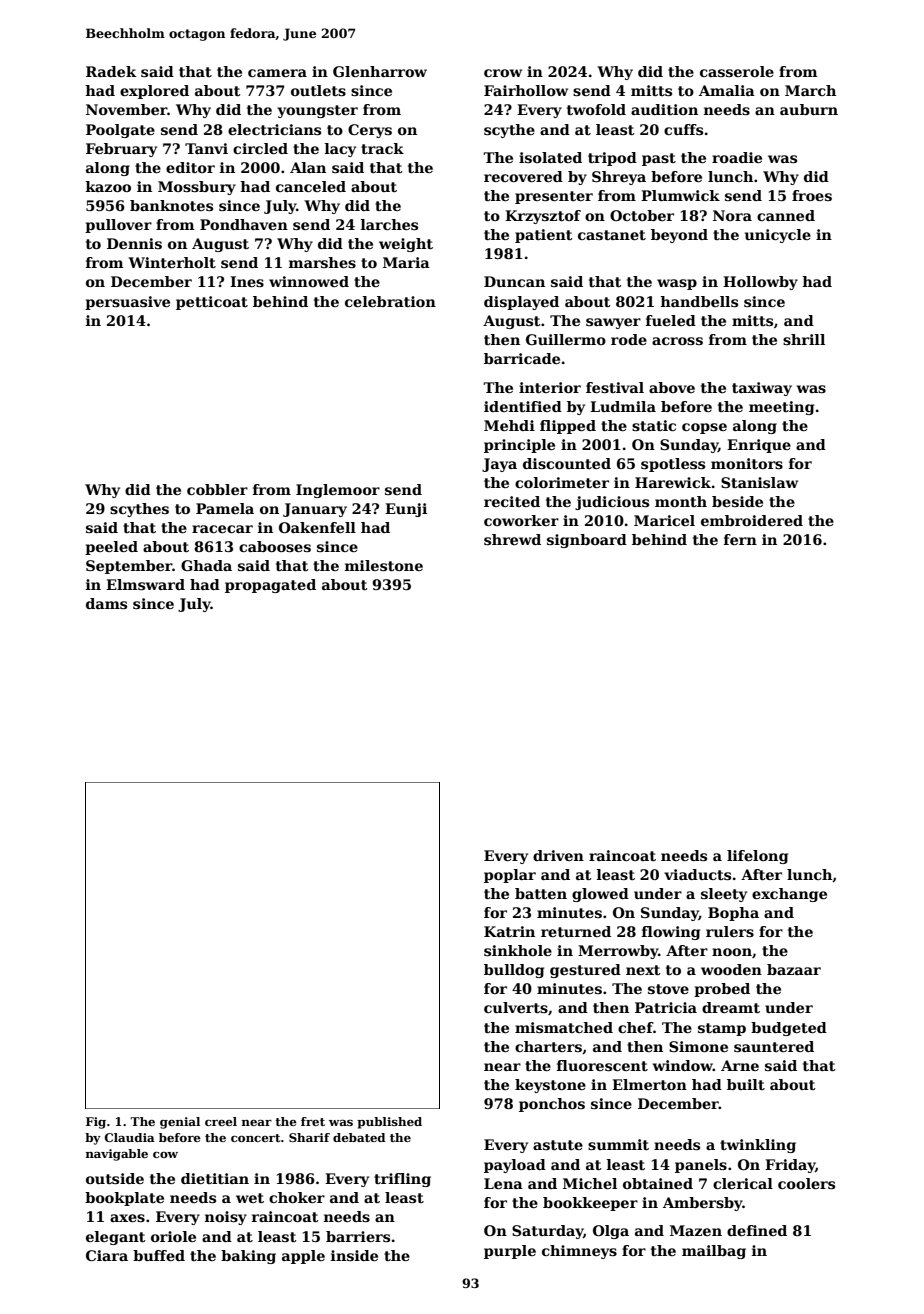 The height and width of the document is (1314, 924). I want to click on taxiway, so click(762, 389).
